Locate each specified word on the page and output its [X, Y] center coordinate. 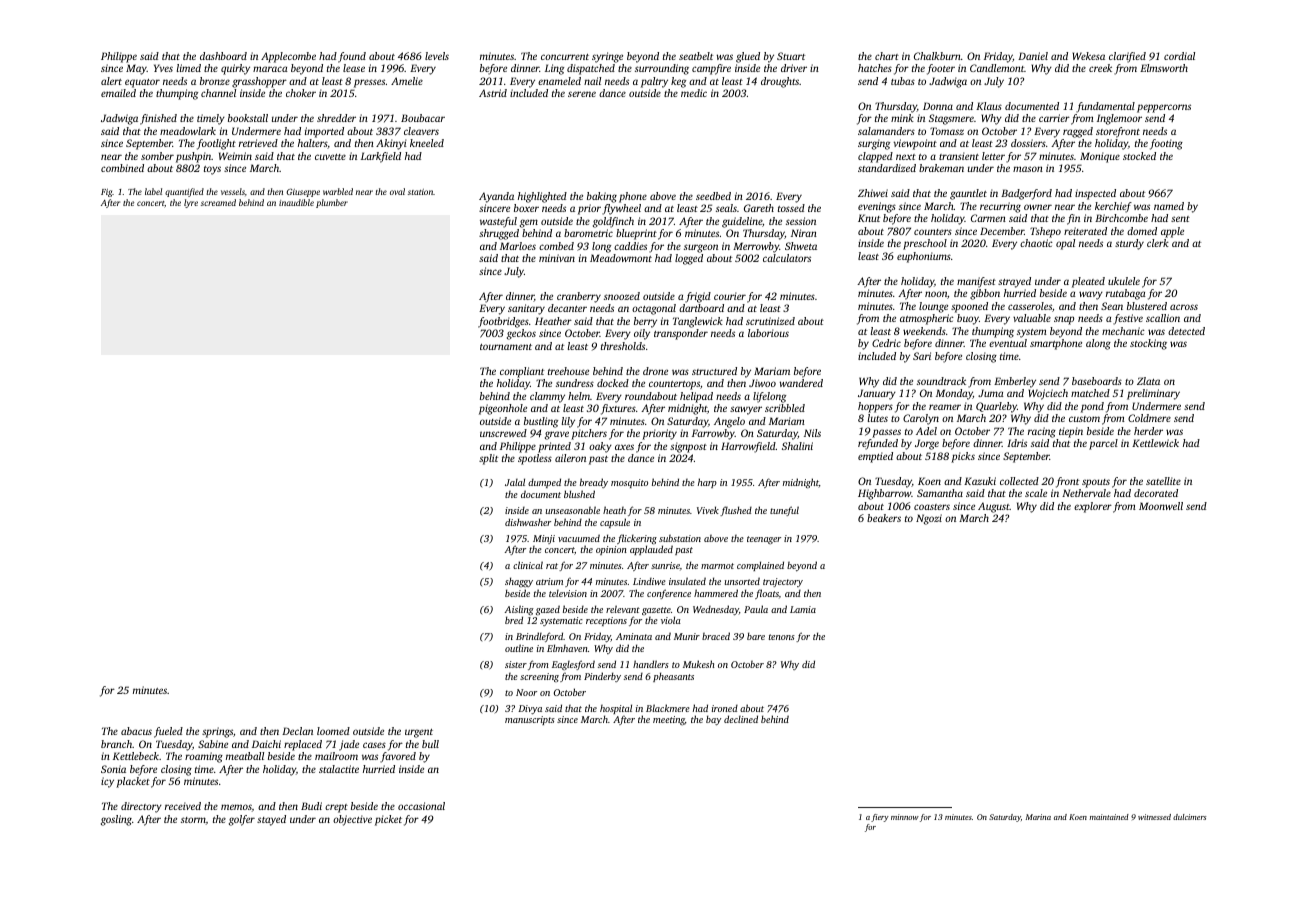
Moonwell [1161, 506]
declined [741, 719]
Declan [297, 731]
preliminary [1153, 394]
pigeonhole [503, 409]
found [352, 57]
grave [557, 435]
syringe [607, 57]
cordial [1179, 56]
